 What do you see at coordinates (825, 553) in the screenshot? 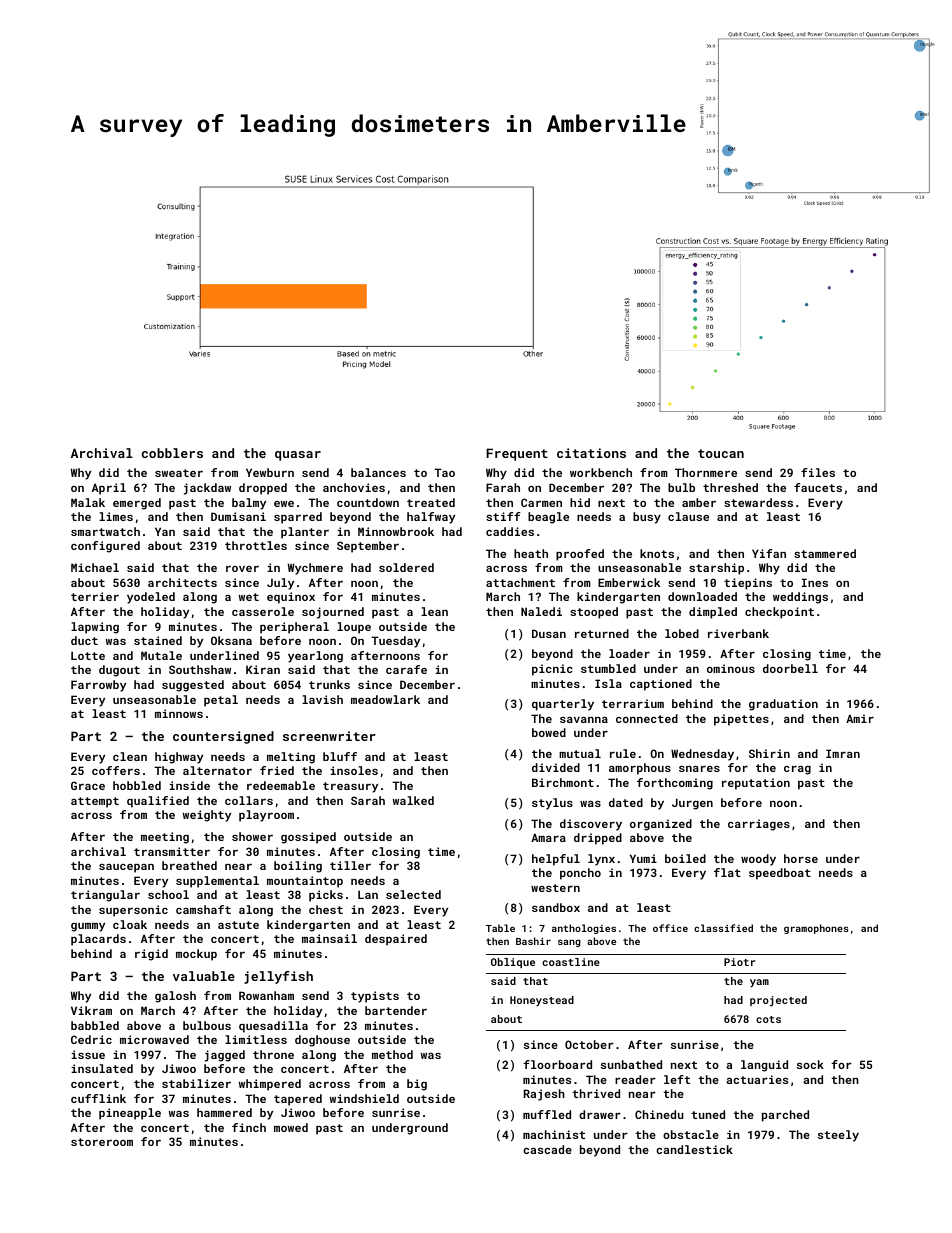
I see `stammered` at bounding box center [825, 553].
